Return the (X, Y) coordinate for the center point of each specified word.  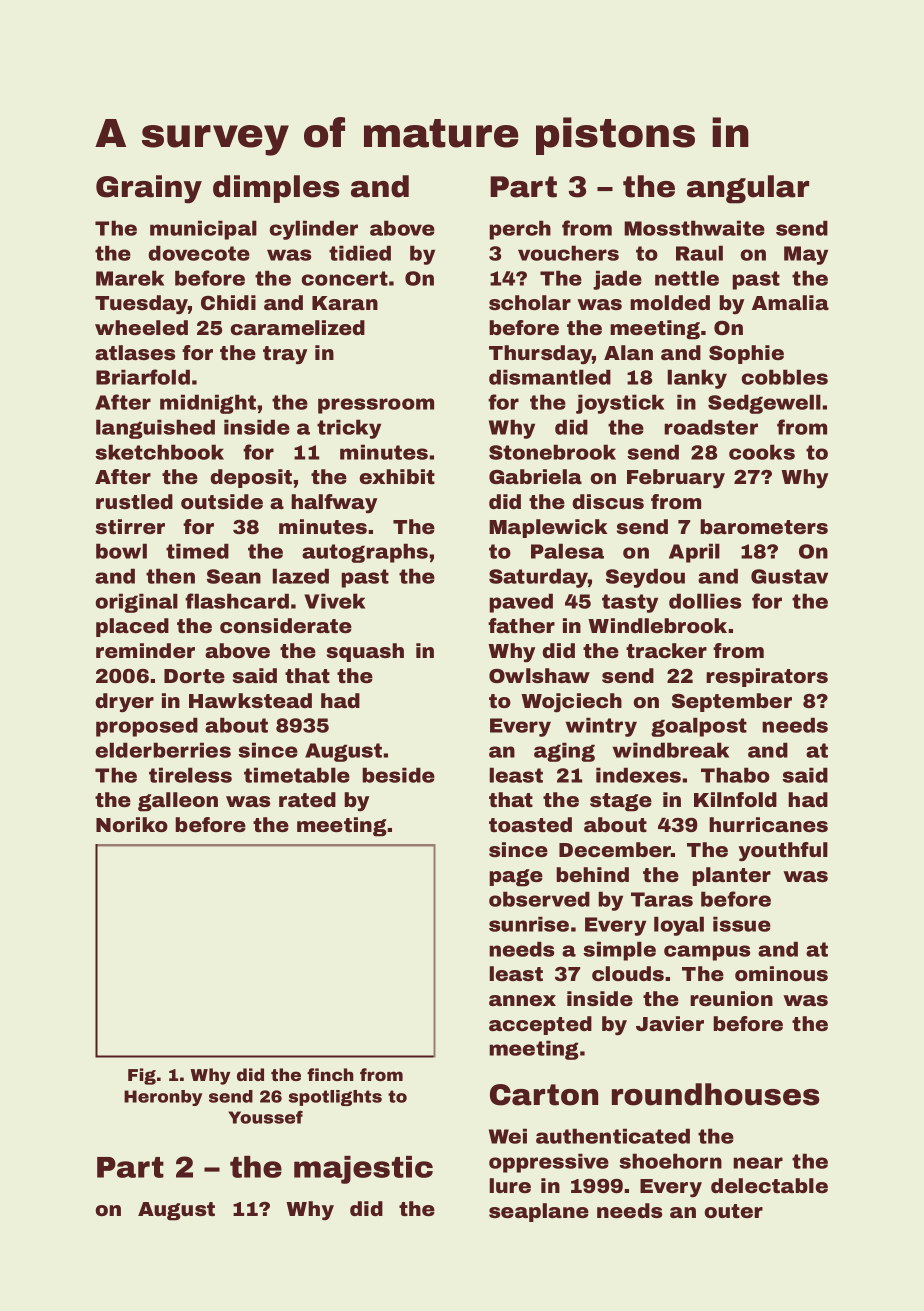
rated (307, 799)
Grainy (149, 189)
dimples (276, 189)
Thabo (735, 775)
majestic (363, 1170)
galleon (178, 802)
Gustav (789, 576)
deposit (251, 478)
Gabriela (535, 476)
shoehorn (670, 1161)
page (516, 878)
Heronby (163, 1098)
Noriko (132, 824)
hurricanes (768, 824)
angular (748, 189)
